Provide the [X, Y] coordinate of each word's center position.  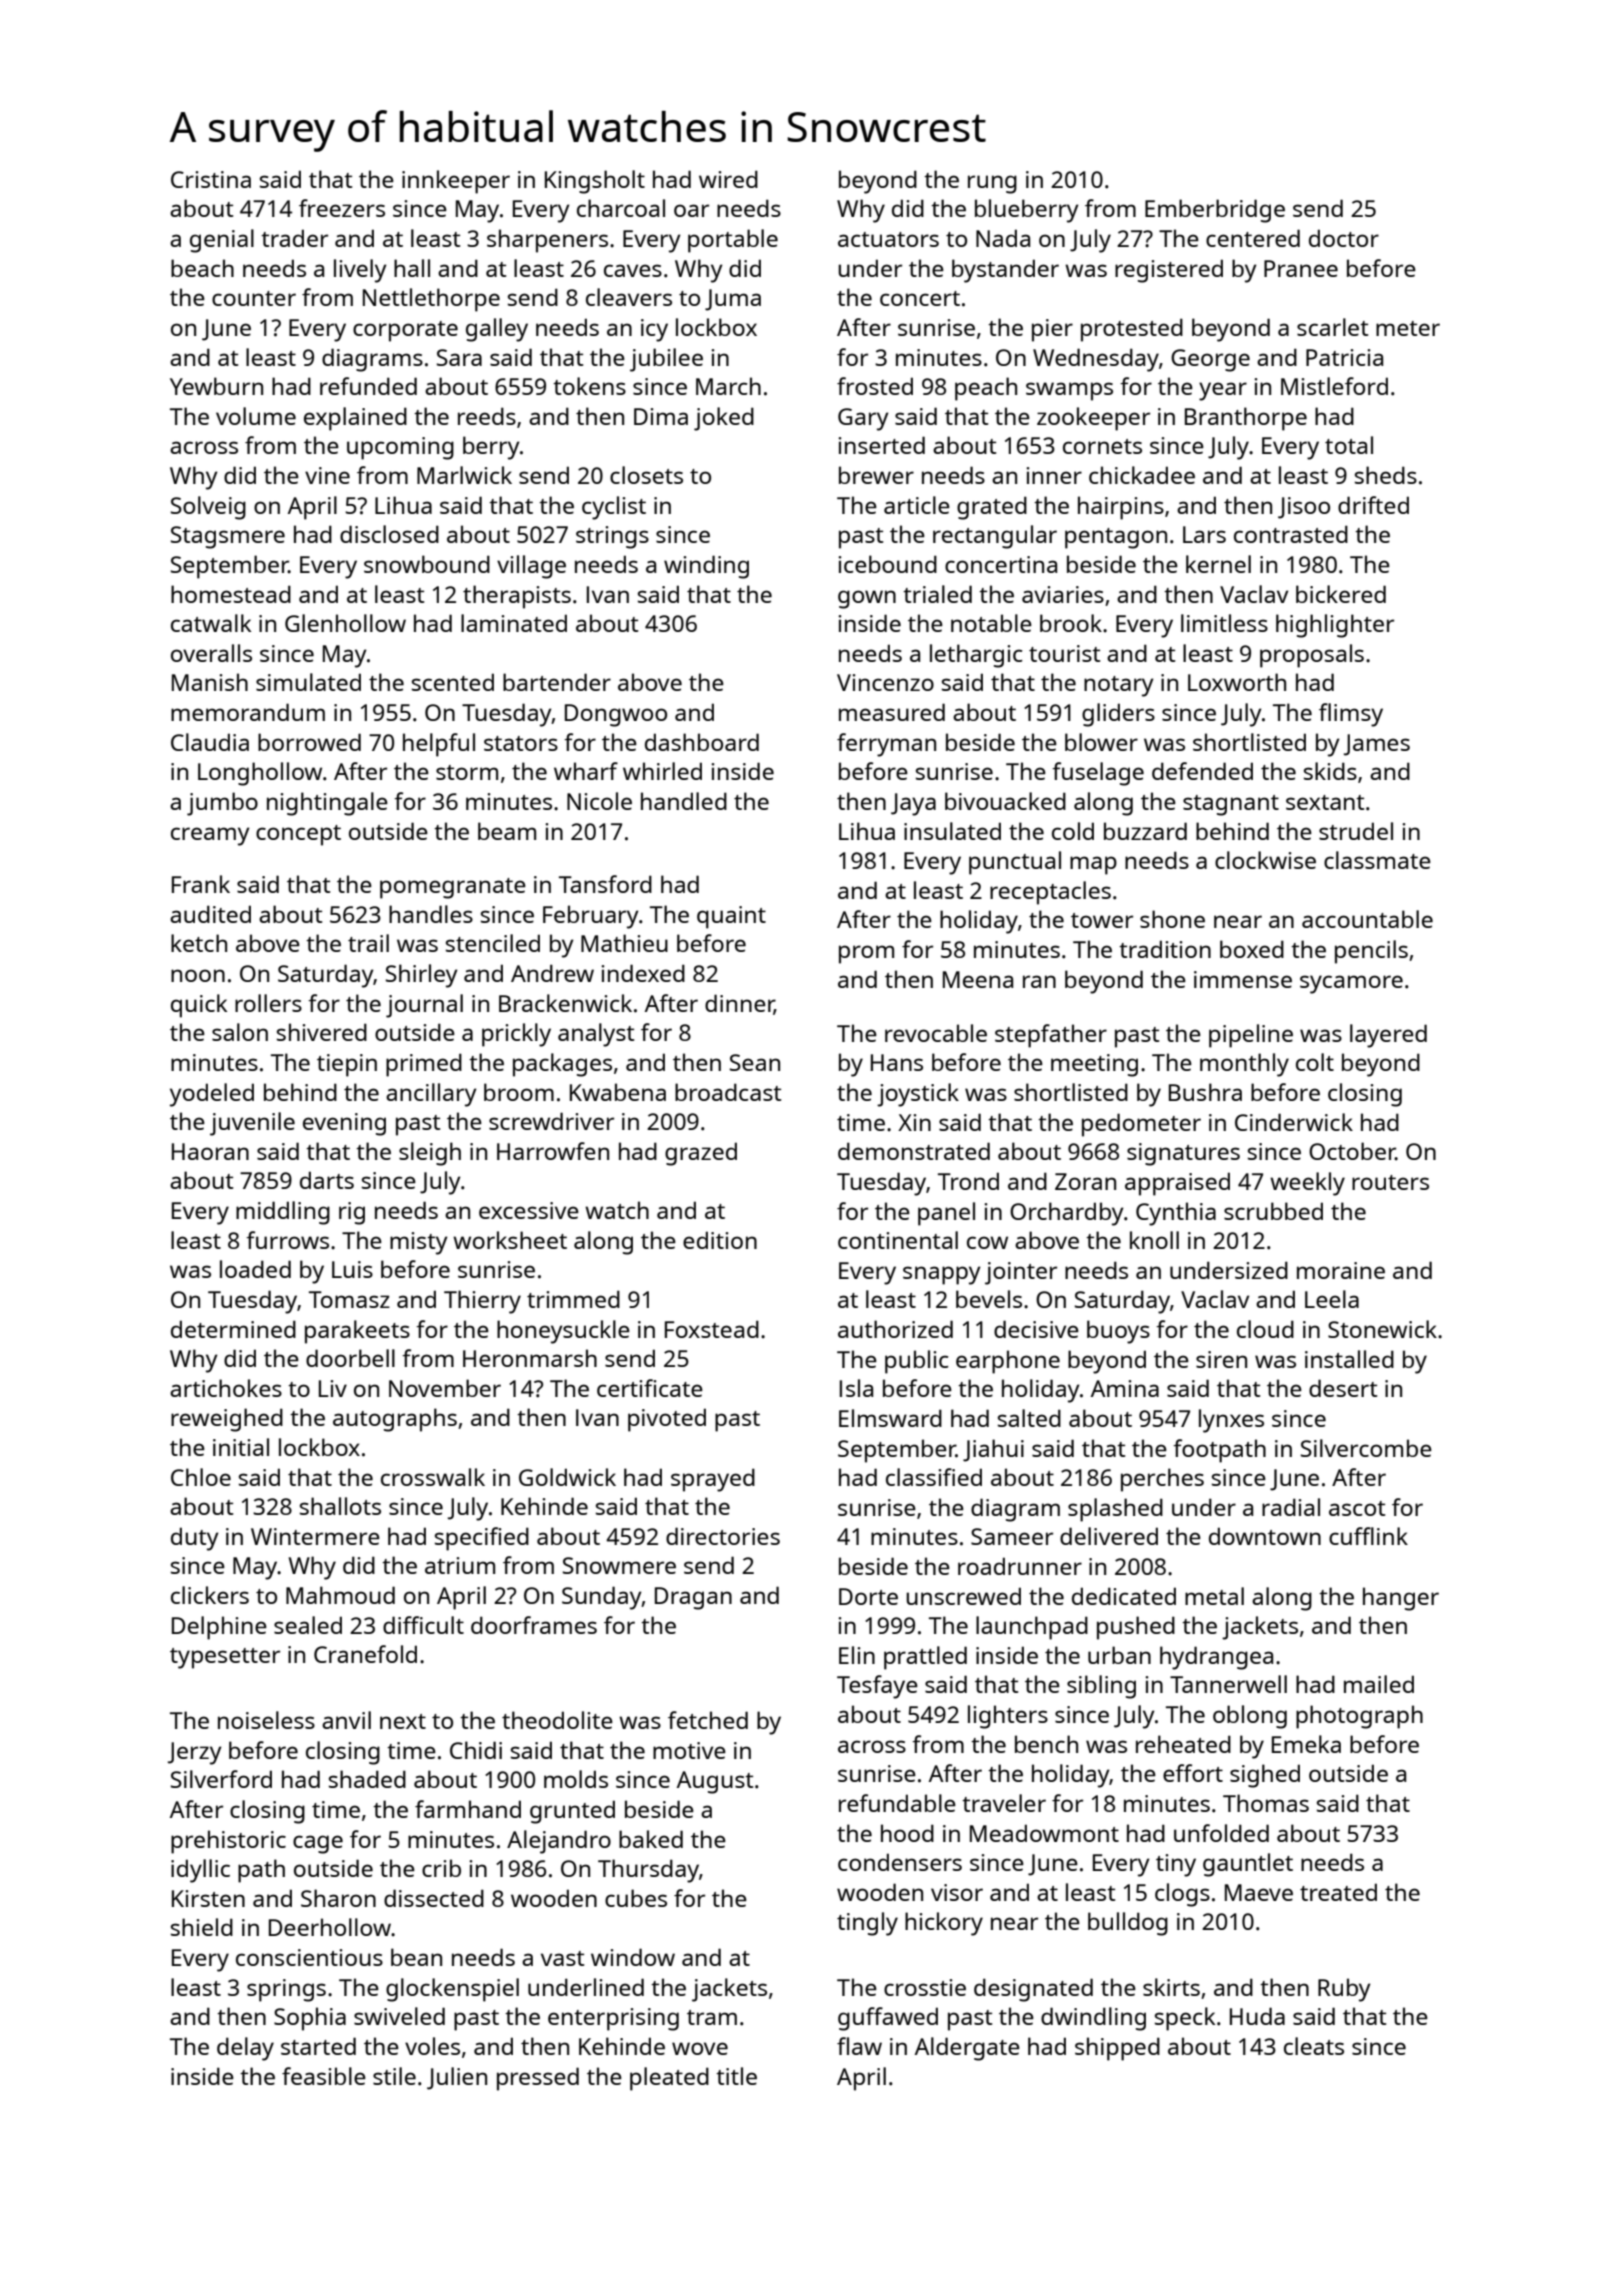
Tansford [605, 884]
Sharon [338, 1898]
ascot [1357, 1508]
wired [728, 179]
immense [1243, 979]
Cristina [211, 179]
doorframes [534, 1625]
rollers [268, 1003]
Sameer [1012, 1536]
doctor [1344, 238]
